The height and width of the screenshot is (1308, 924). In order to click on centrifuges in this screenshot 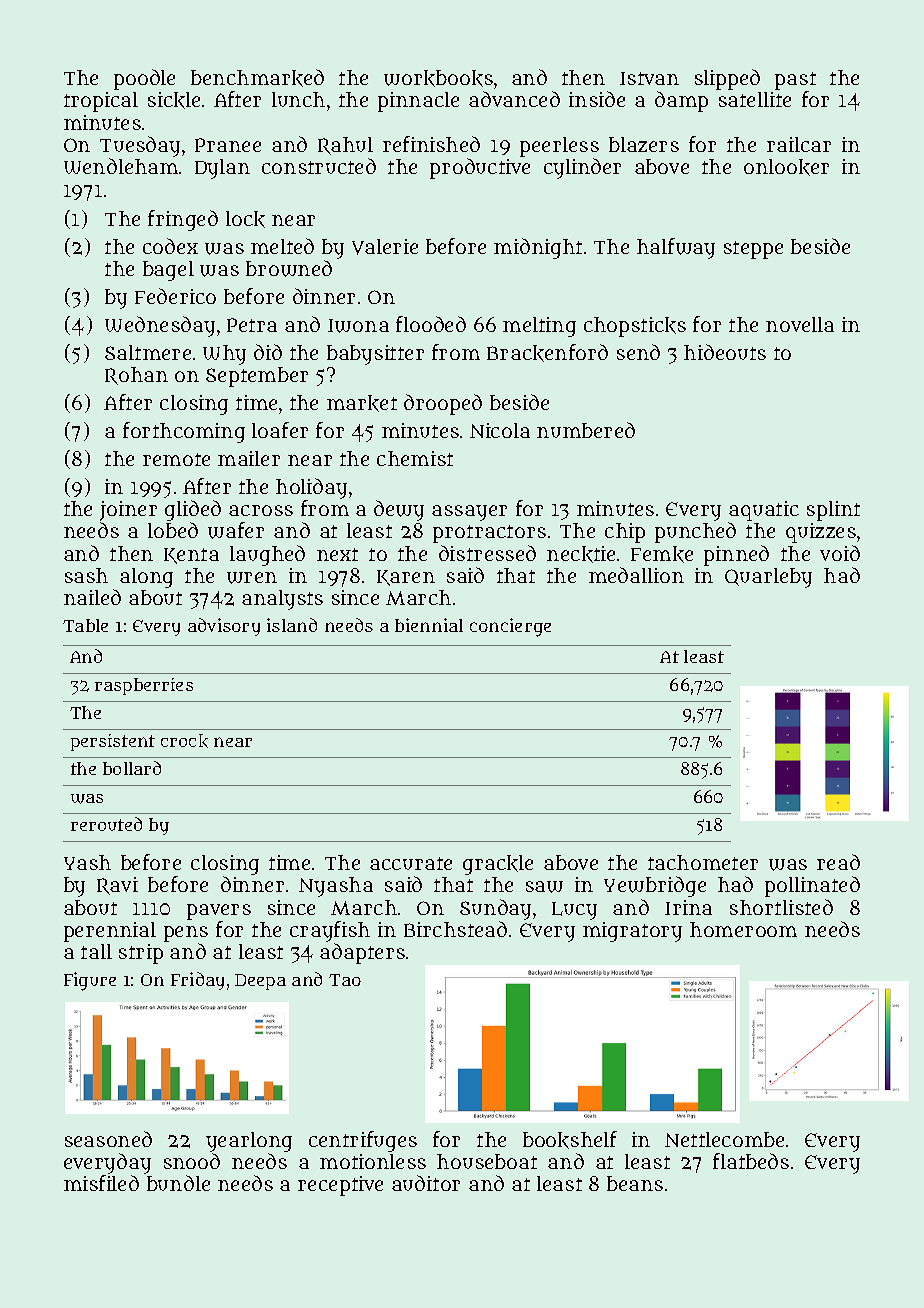, I will do `click(363, 1141)`.
